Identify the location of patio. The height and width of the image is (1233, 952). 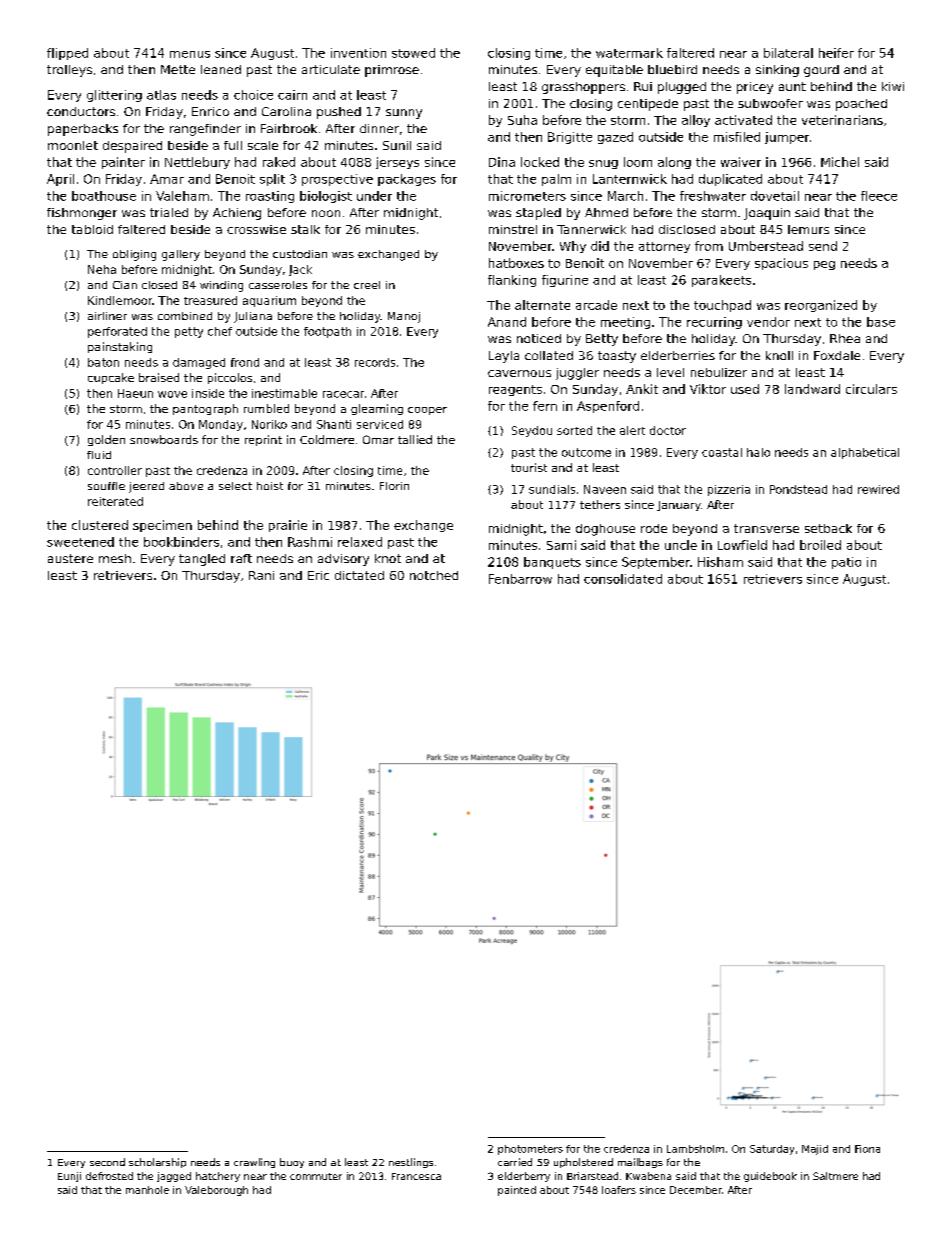
(846, 563).
